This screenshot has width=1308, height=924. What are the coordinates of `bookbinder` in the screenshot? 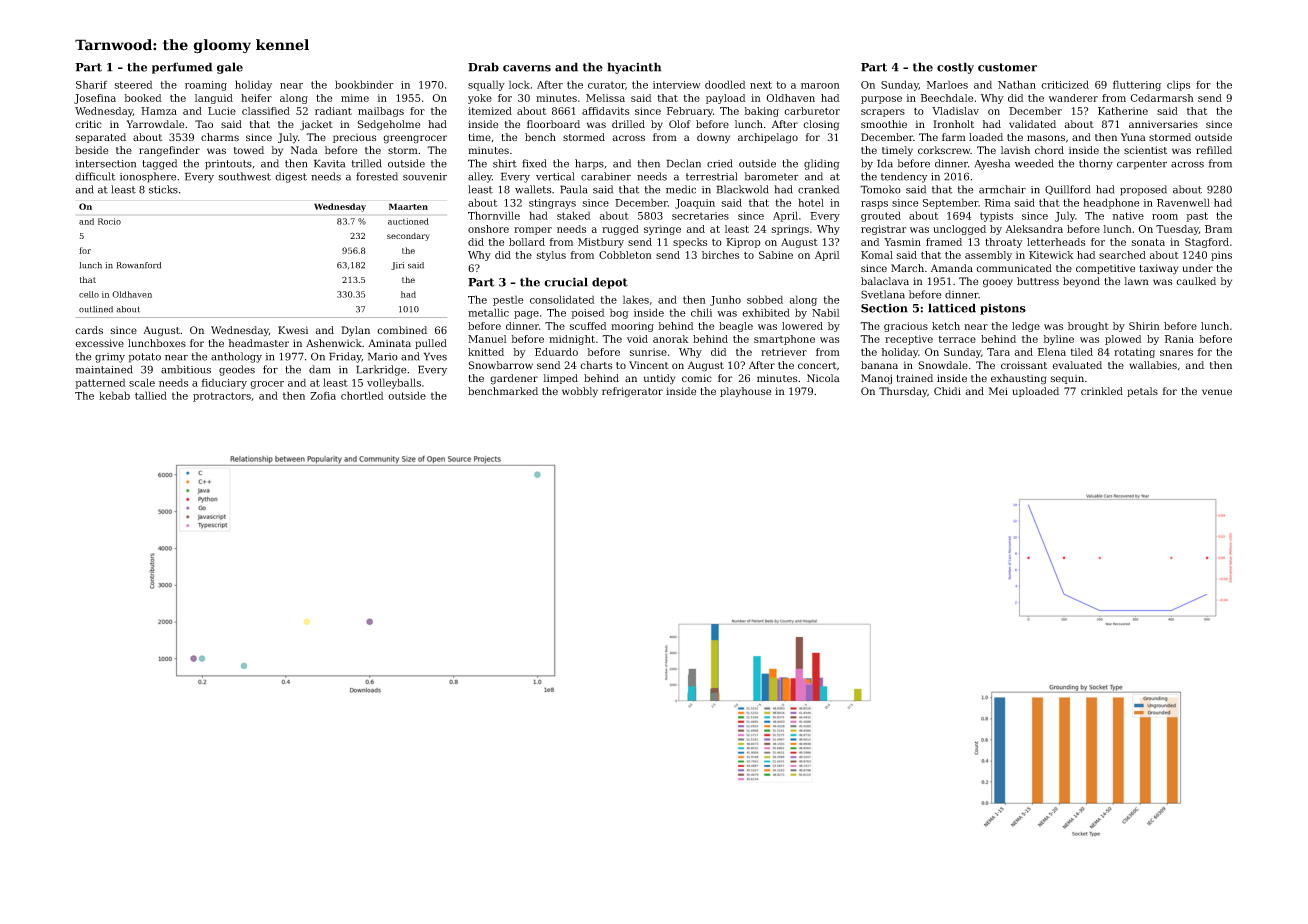 It's located at (364, 84).
